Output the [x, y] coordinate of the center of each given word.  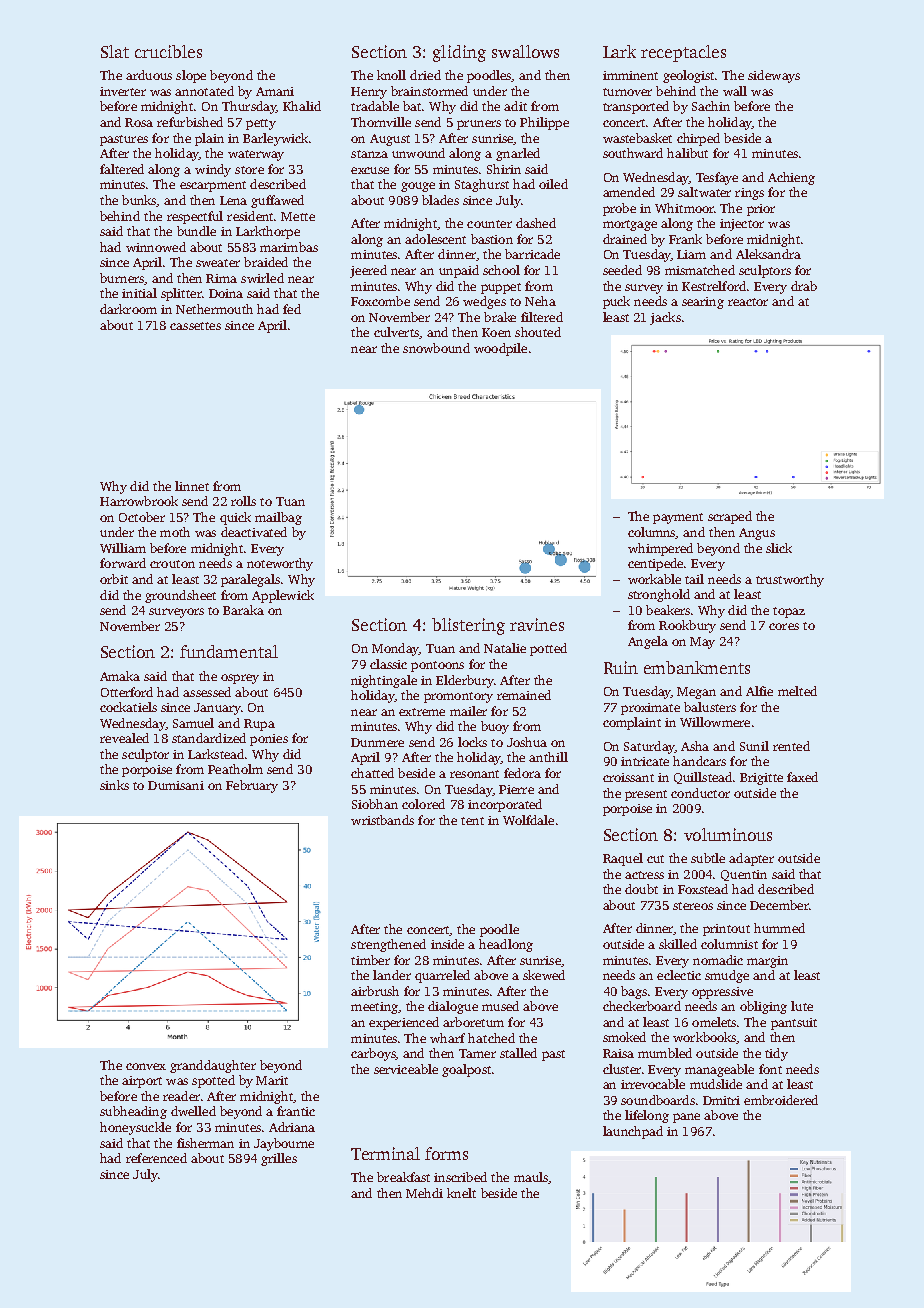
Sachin [711, 106]
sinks [114, 785]
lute [802, 1006]
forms [446, 1153]
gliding [459, 53]
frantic [296, 1111]
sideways [774, 76]
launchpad [633, 1132]
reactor [748, 302]
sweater [218, 263]
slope [191, 76]
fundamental [229, 651]
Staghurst [482, 185]
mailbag [278, 518]
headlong [506, 945]
